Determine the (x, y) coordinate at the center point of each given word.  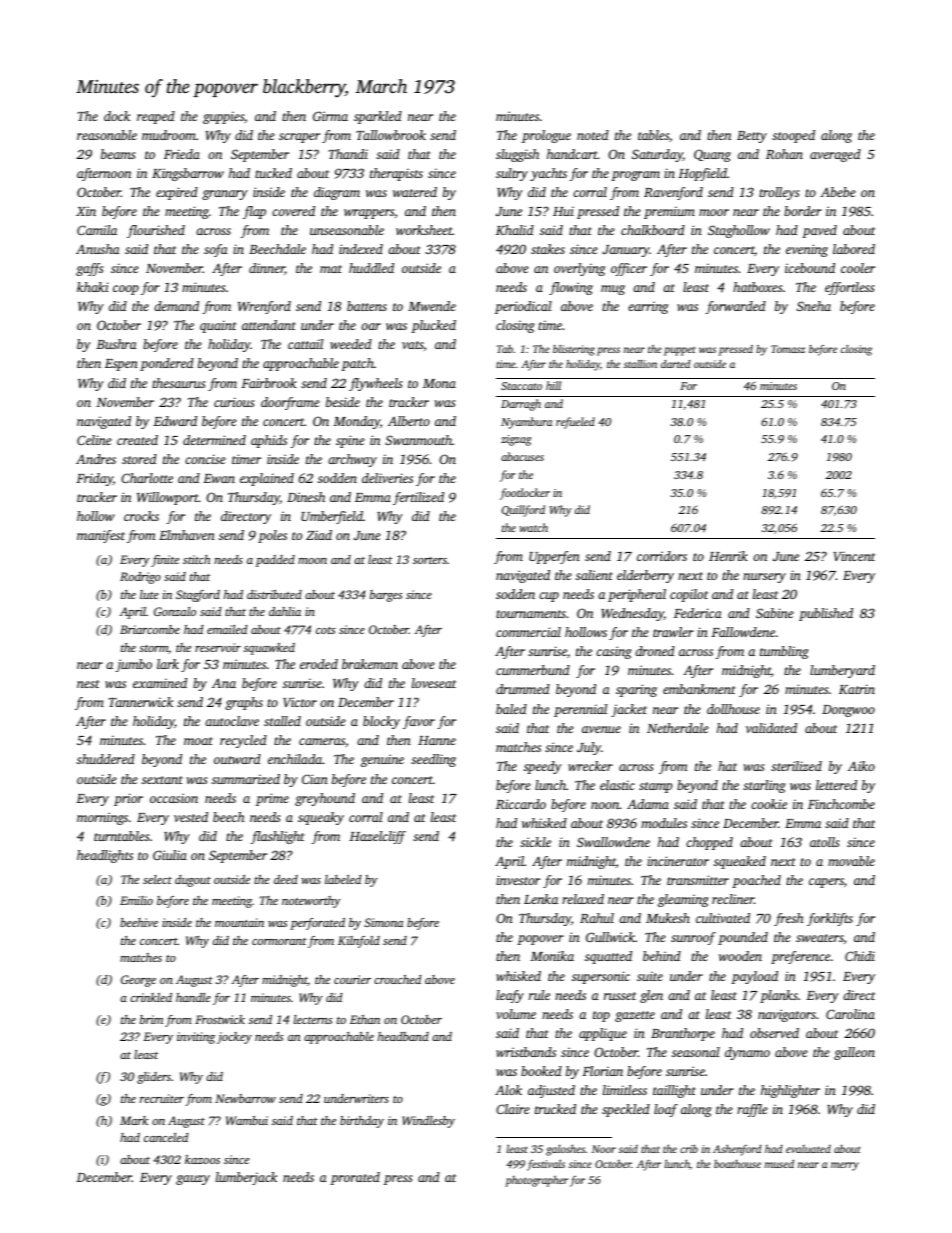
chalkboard (653, 230)
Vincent (854, 556)
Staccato (521, 386)
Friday (94, 479)
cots (325, 630)
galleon (854, 1053)
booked (541, 1071)
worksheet (424, 230)
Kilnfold (359, 942)
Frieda (182, 154)
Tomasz (788, 349)
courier (352, 979)
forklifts (830, 919)
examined (160, 683)
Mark (134, 1120)
